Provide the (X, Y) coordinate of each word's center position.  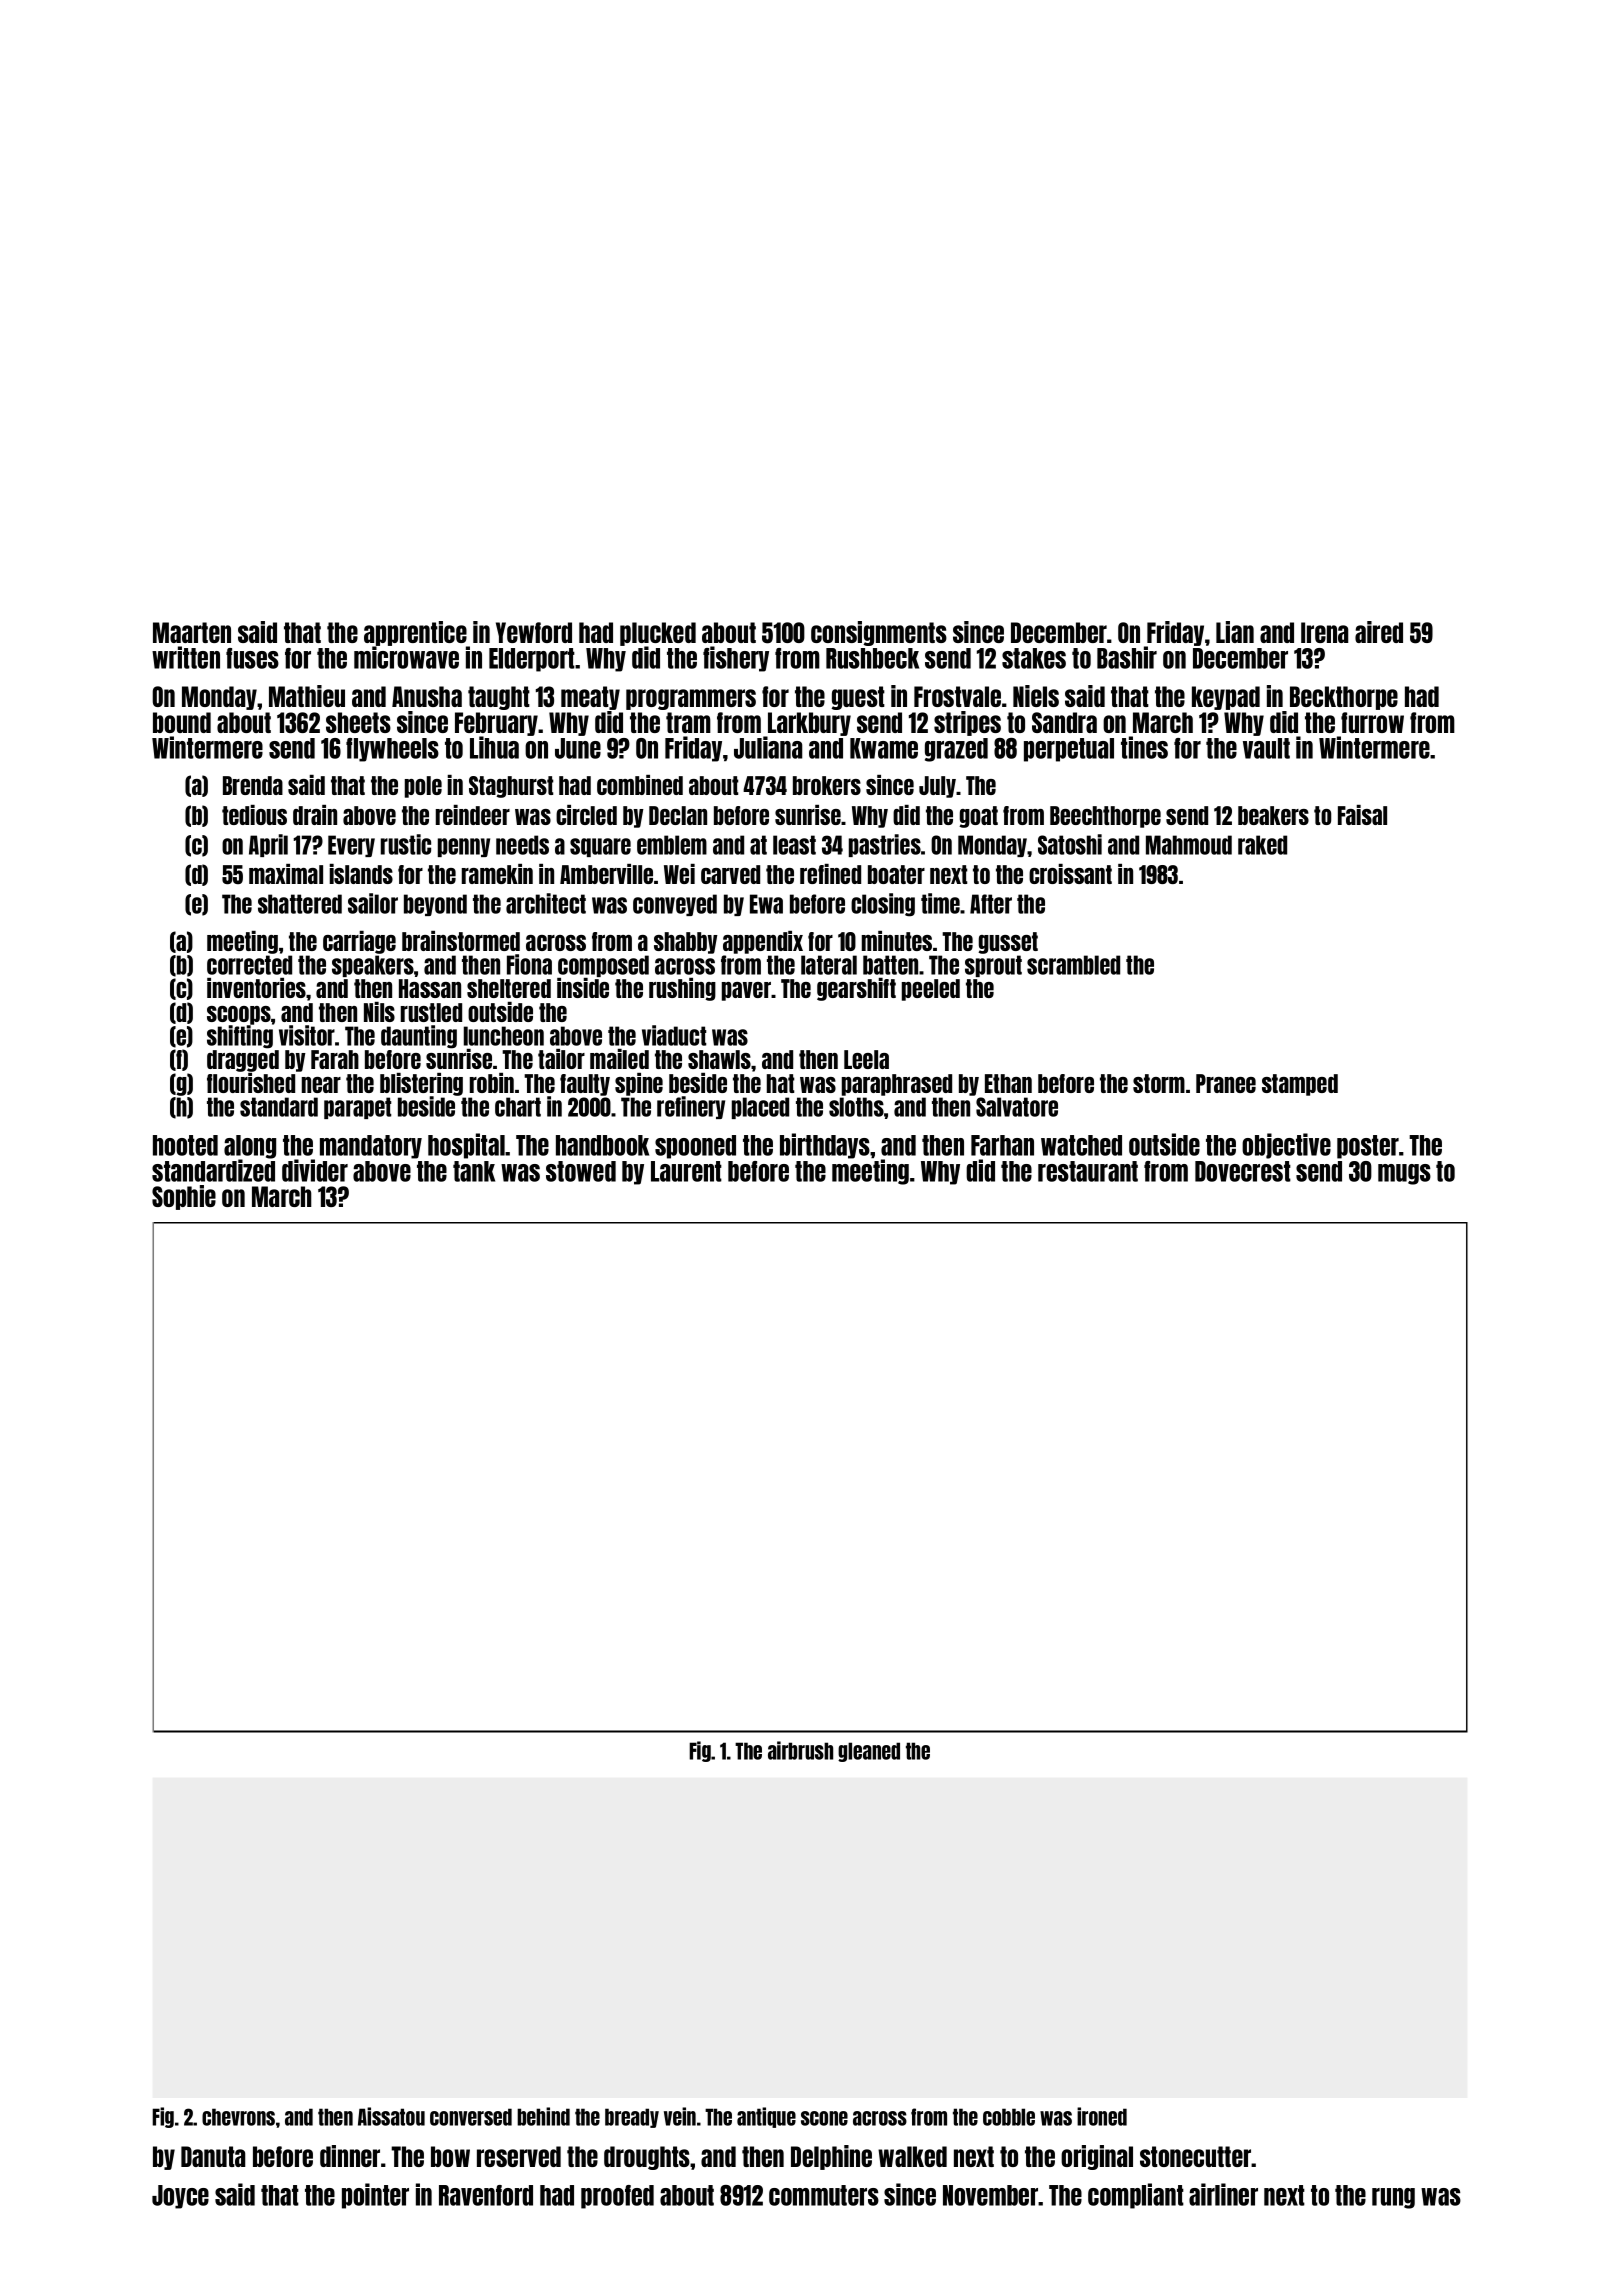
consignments (879, 633)
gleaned (869, 1752)
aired (1379, 632)
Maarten (192, 632)
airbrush (800, 1750)
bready (632, 2118)
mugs (1404, 1174)
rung (1393, 2198)
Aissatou (391, 2116)
